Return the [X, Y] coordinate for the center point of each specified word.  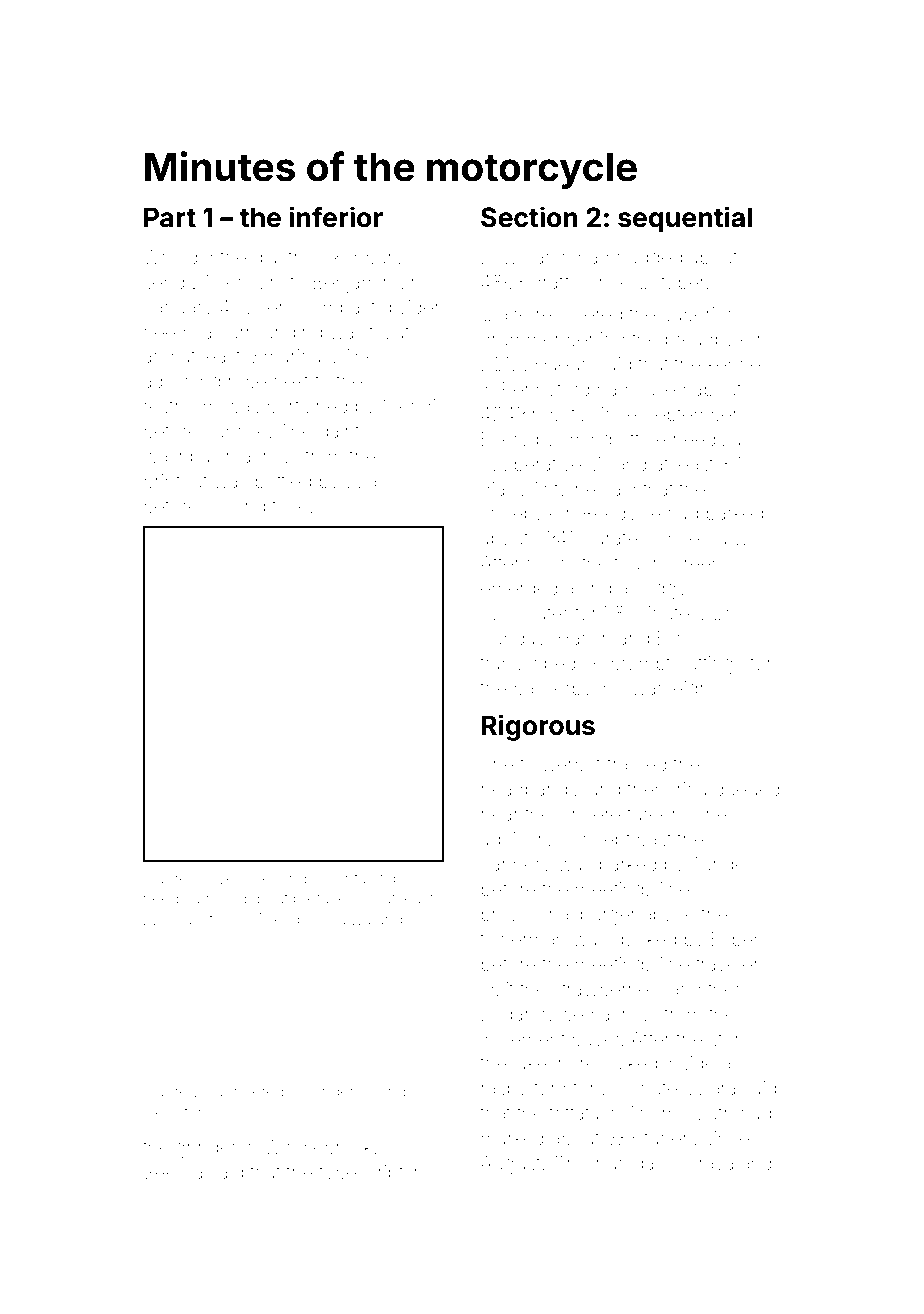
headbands [529, 789]
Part [170, 217]
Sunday [513, 639]
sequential [685, 219]
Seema [173, 1171]
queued [747, 791]
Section [529, 217]
